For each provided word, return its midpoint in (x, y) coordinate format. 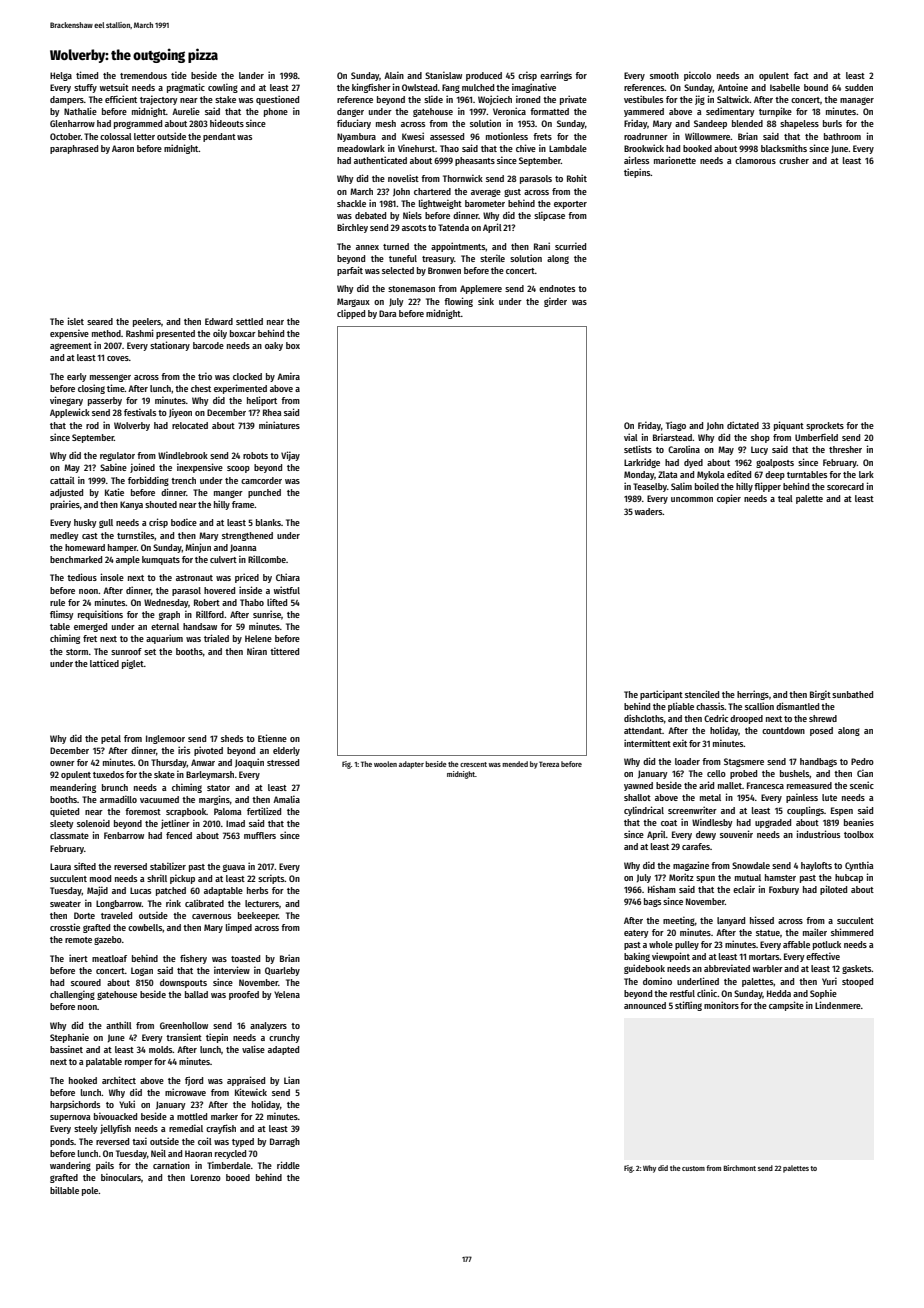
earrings (556, 76)
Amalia (286, 799)
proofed (244, 995)
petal (111, 739)
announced (645, 1005)
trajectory (159, 100)
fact (801, 75)
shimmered (852, 932)
